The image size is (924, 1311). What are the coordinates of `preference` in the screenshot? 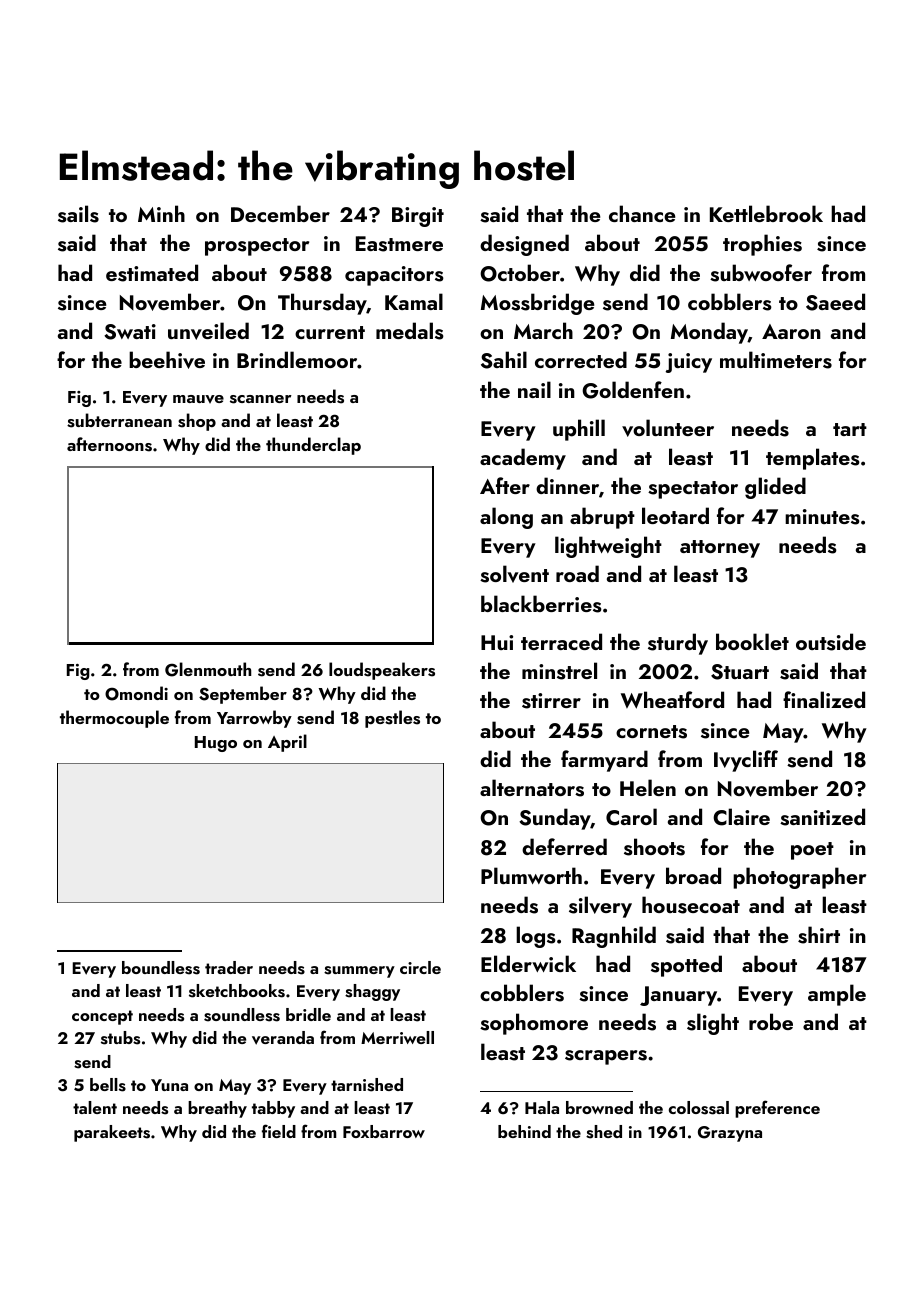 It's located at (777, 1109).
